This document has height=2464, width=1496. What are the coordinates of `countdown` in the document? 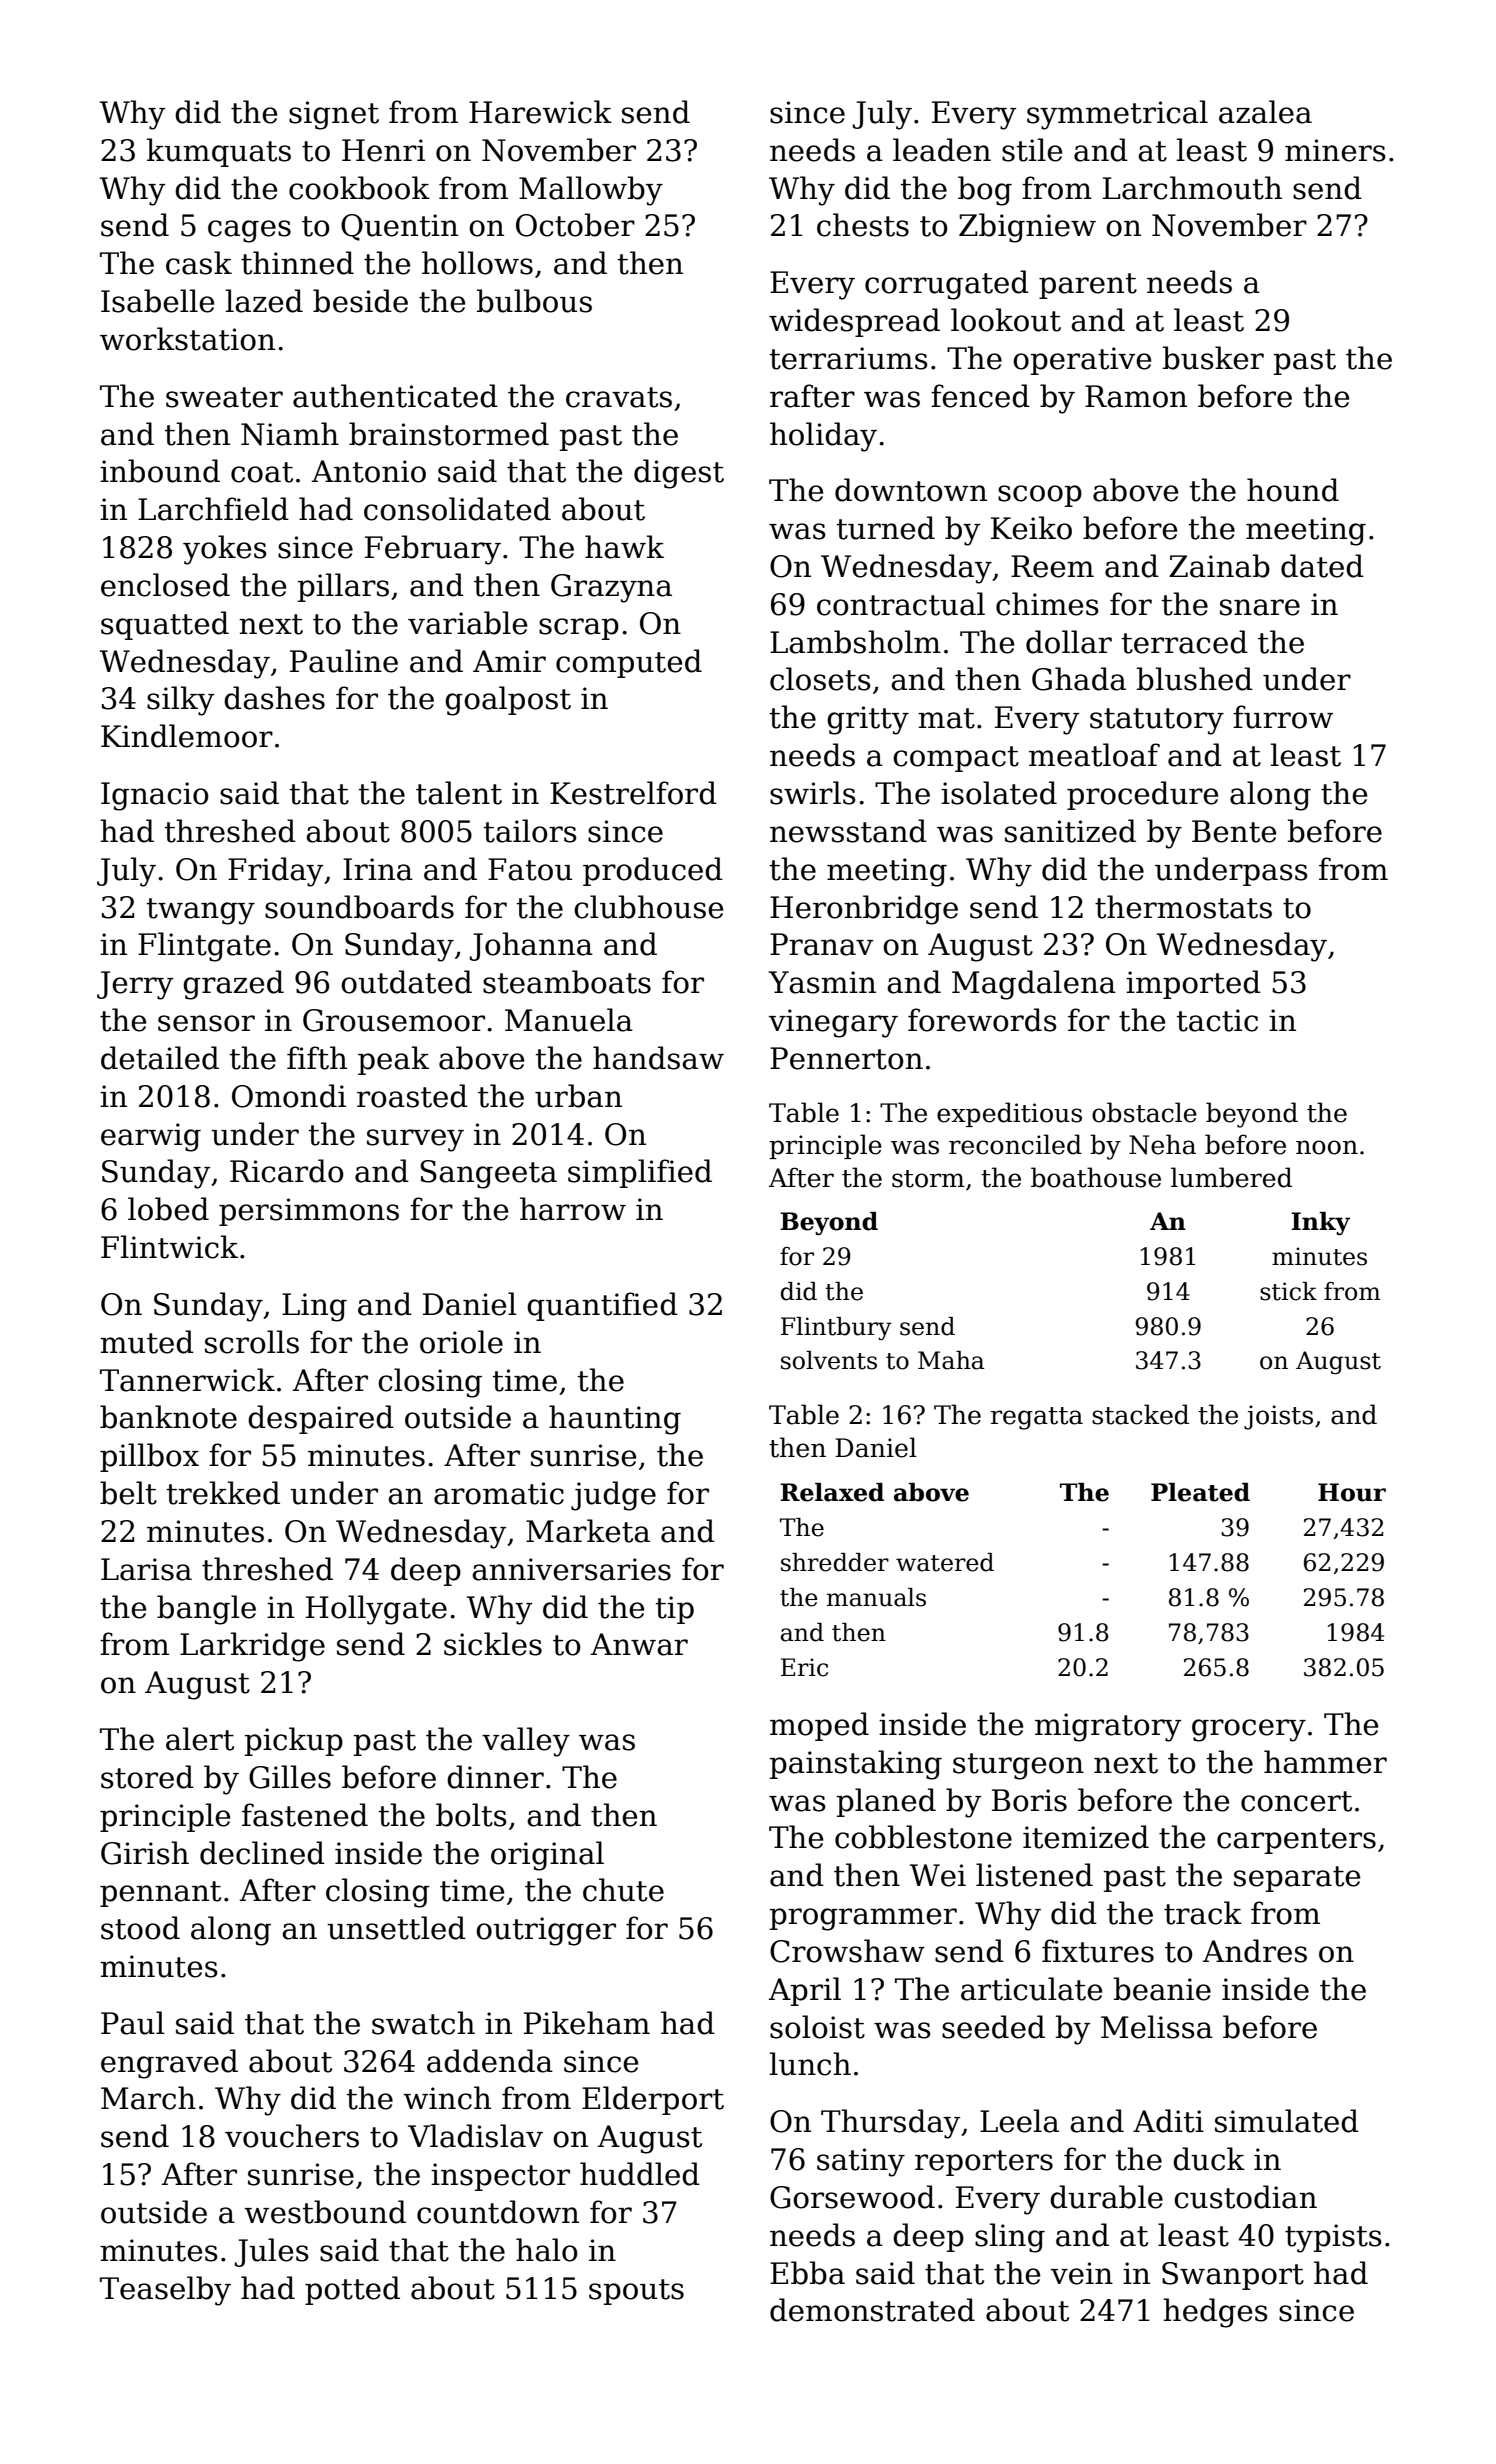 It's located at (498, 2212).
